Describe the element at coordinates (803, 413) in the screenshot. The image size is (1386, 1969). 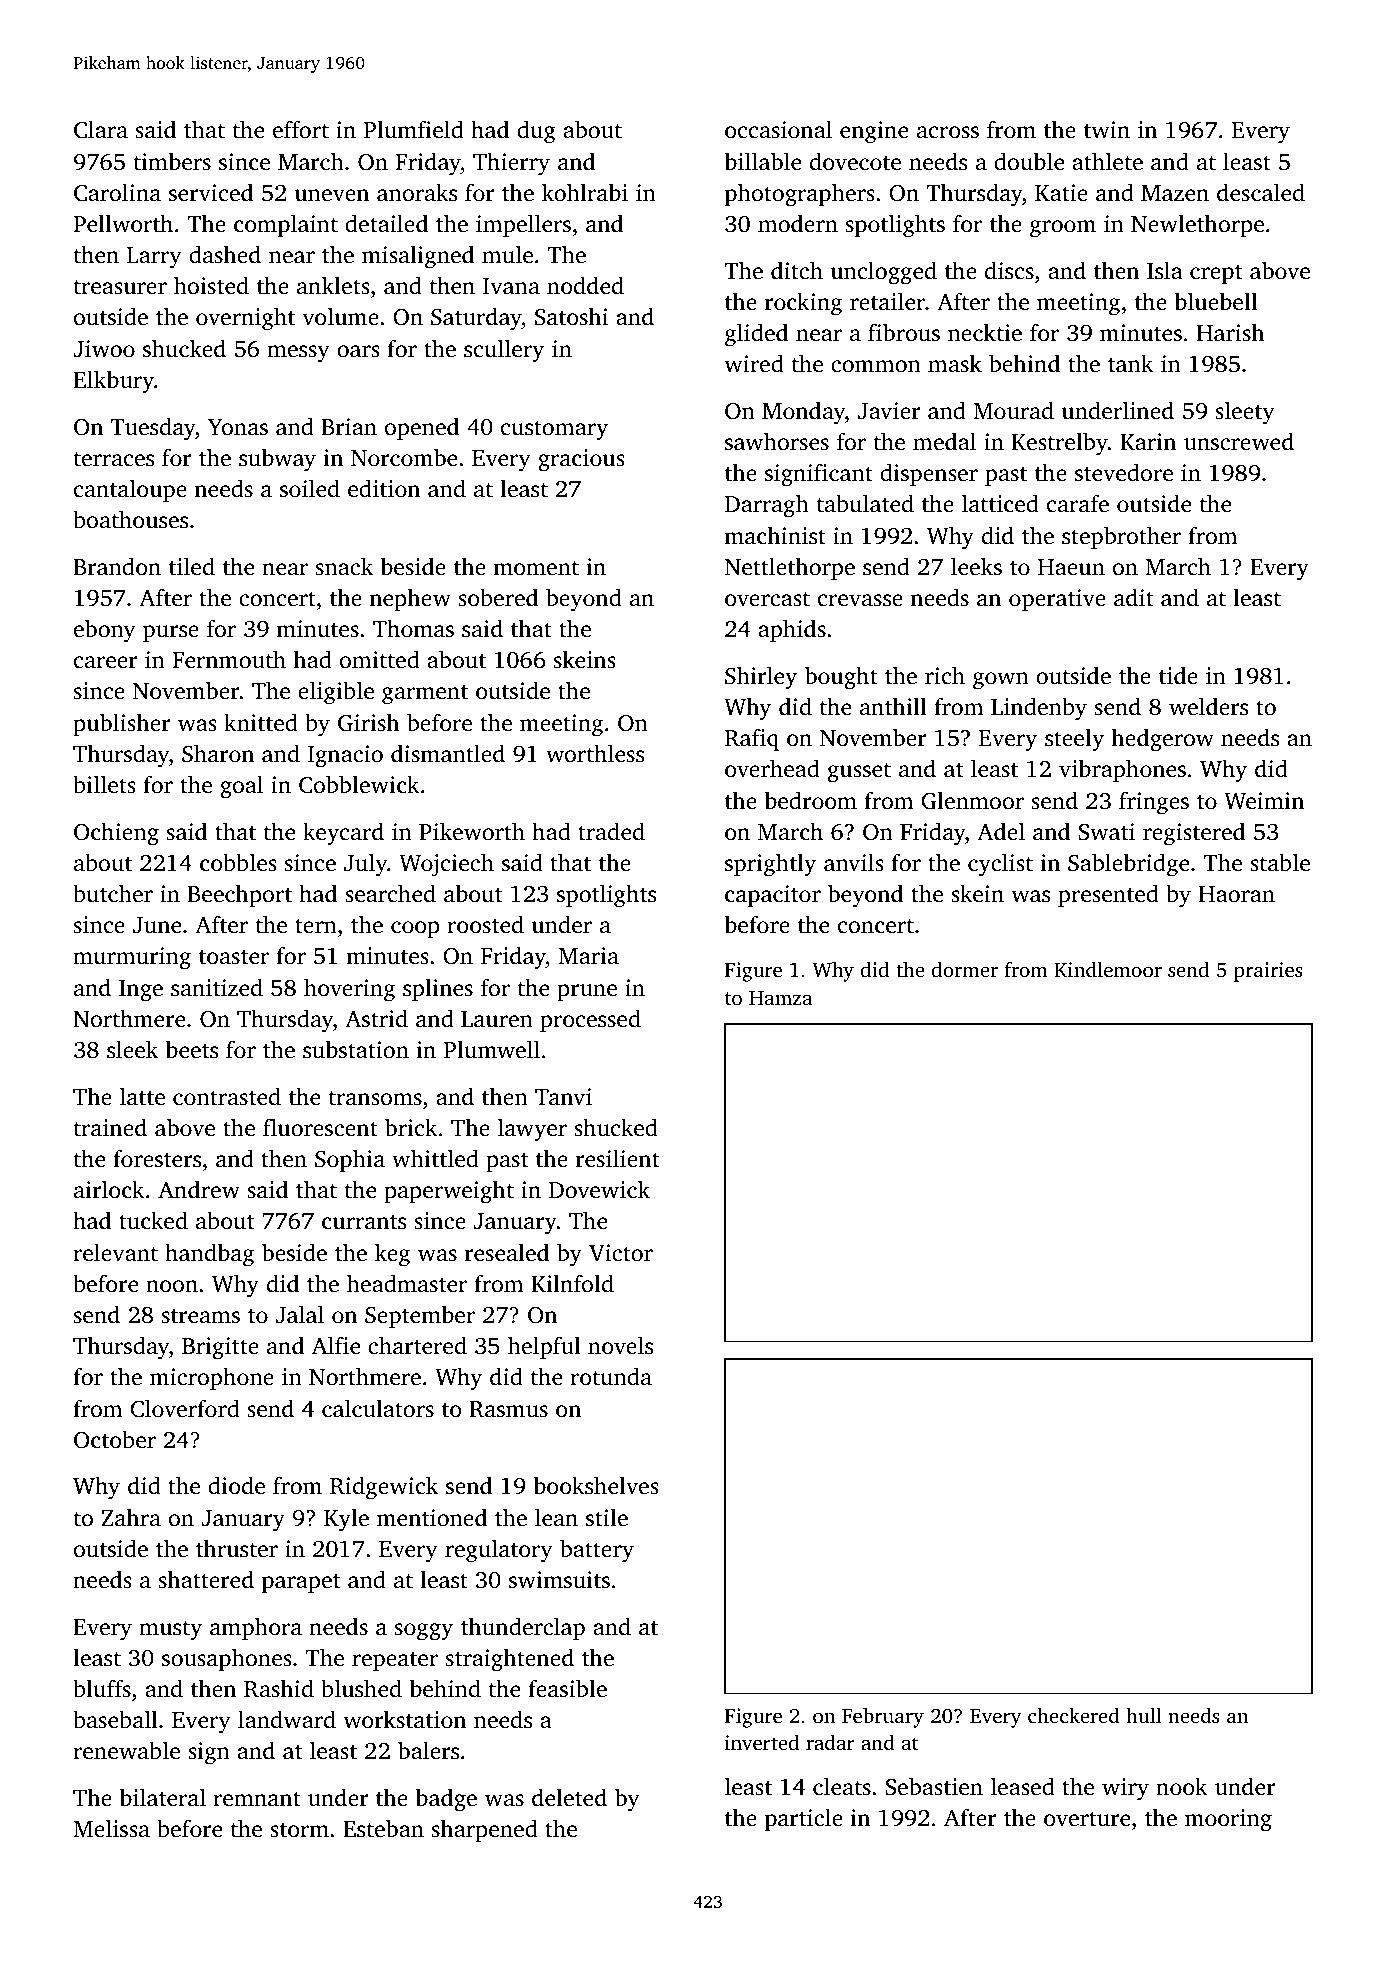
I see `Monday` at that location.
